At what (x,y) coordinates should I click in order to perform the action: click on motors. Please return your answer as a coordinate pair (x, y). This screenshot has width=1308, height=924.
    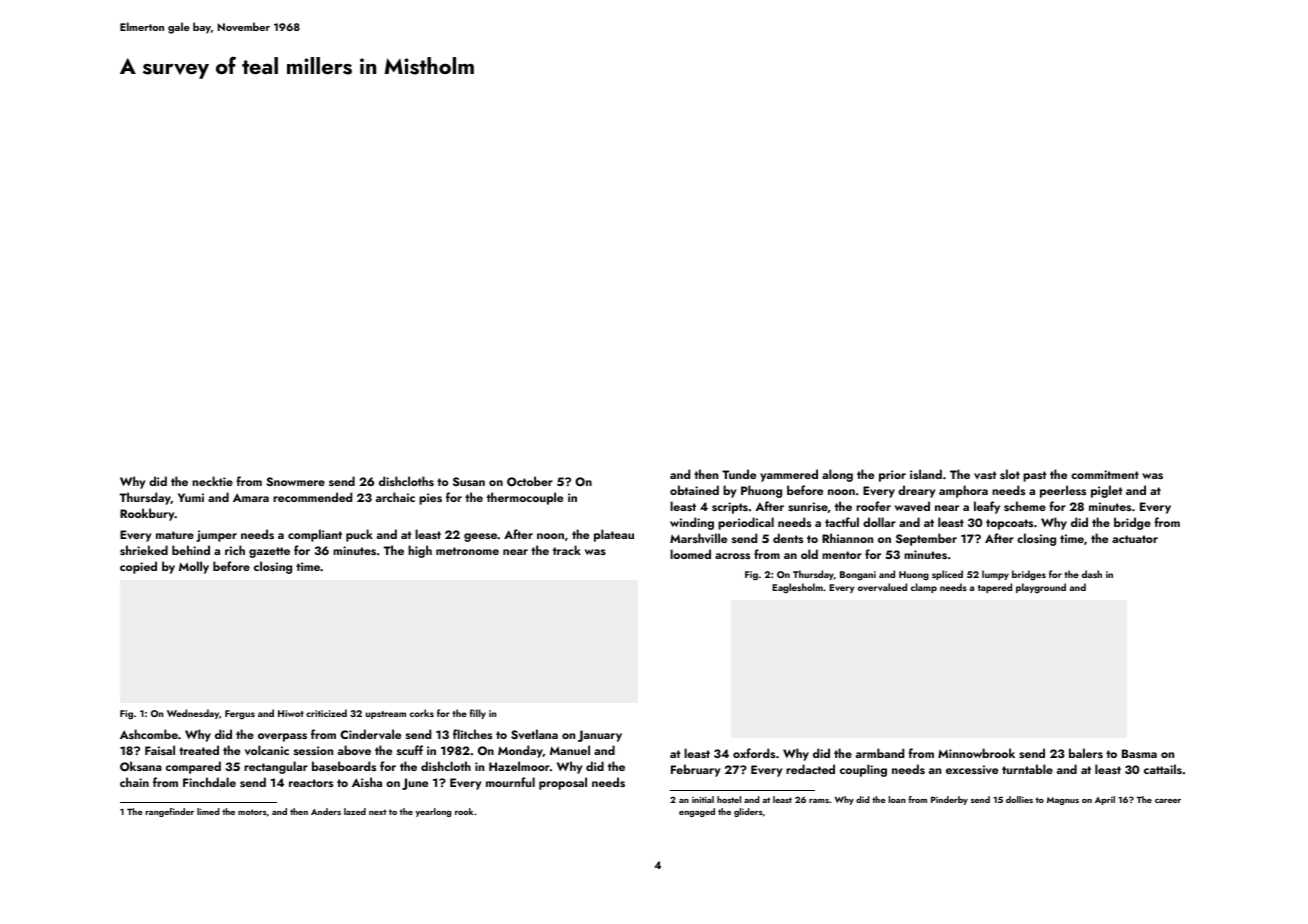
    Looking at the image, I should click on (252, 812).
